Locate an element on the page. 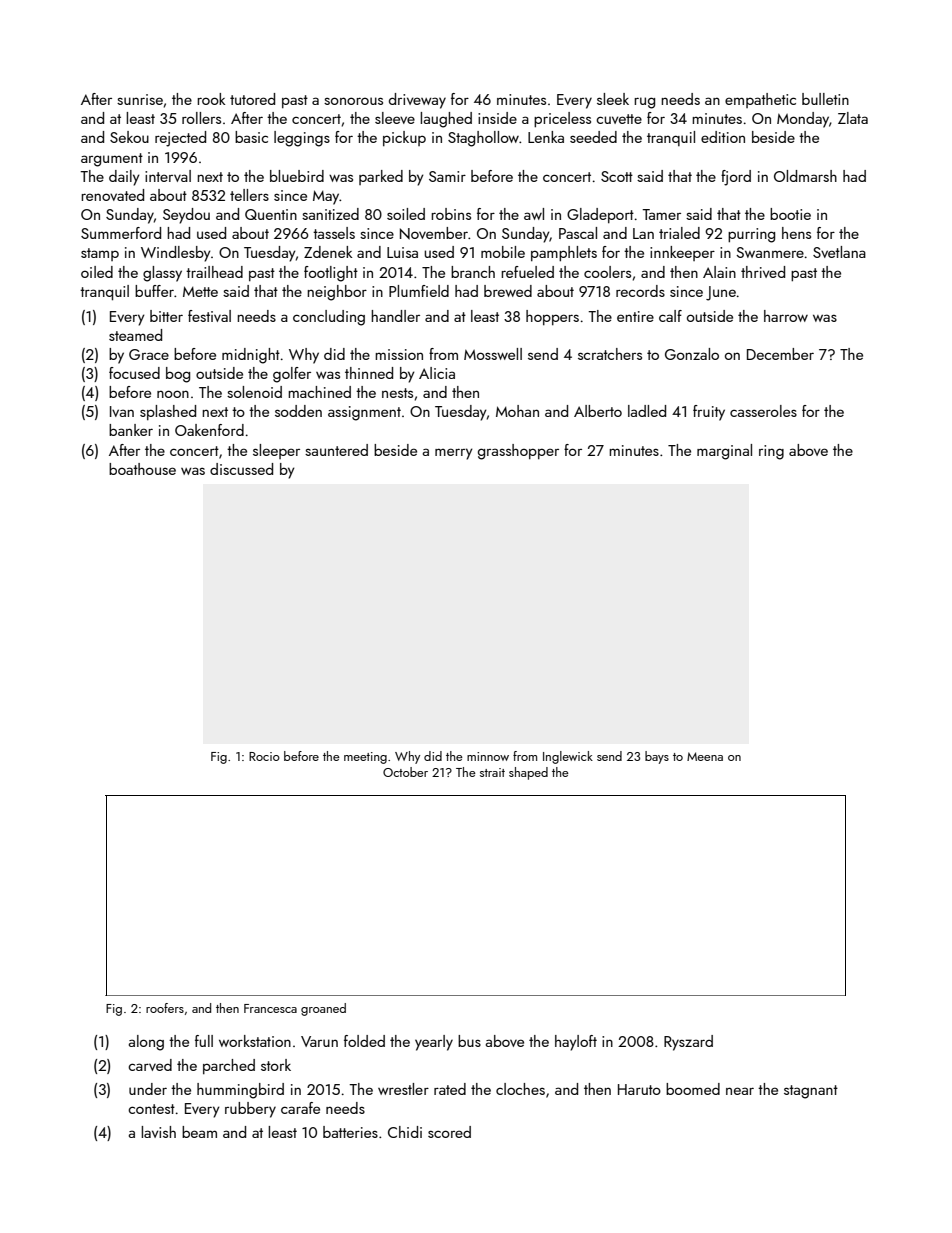  driveway is located at coordinates (417, 101).
